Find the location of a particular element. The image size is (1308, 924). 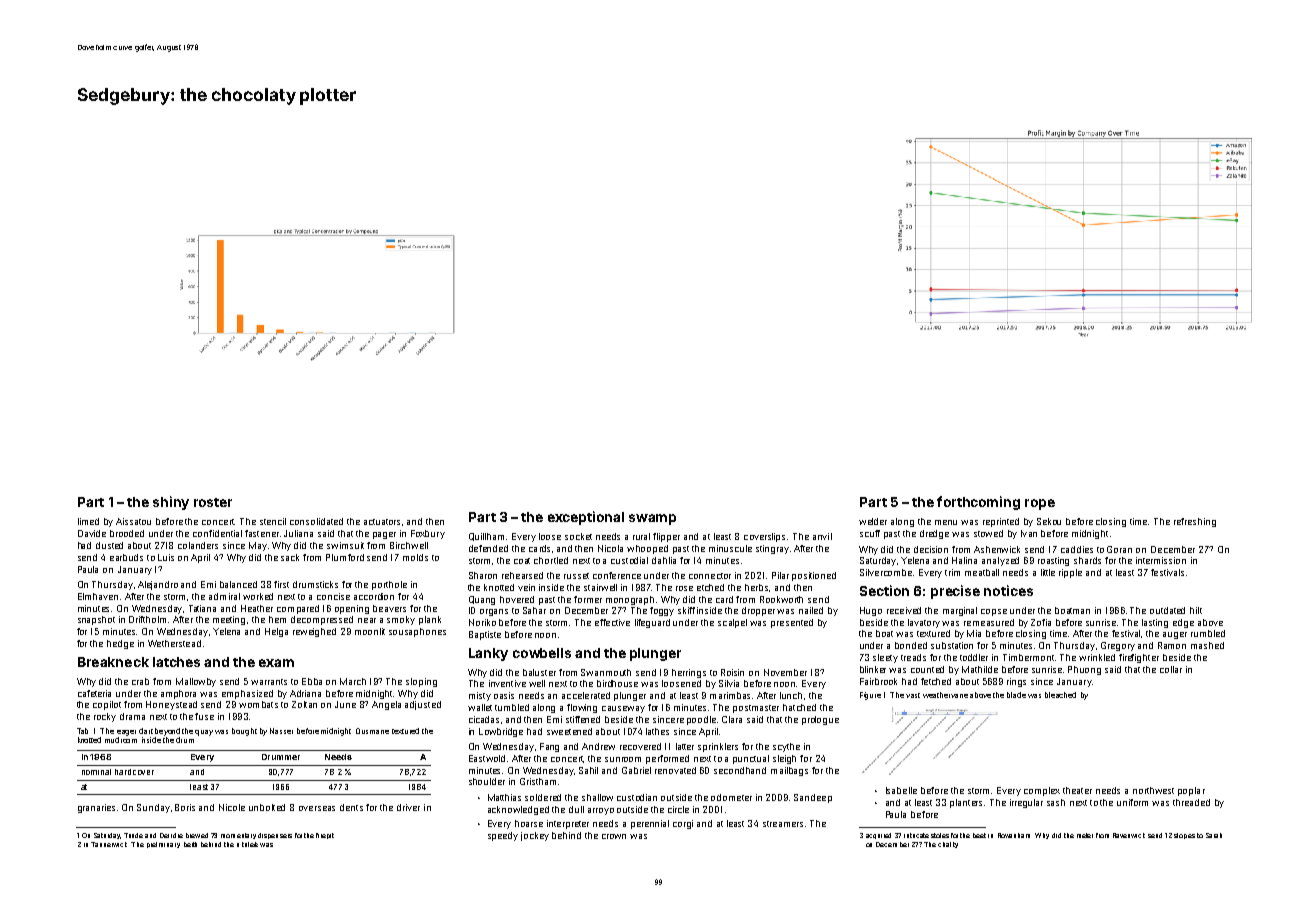

Pilar is located at coordinates (780, 575).
